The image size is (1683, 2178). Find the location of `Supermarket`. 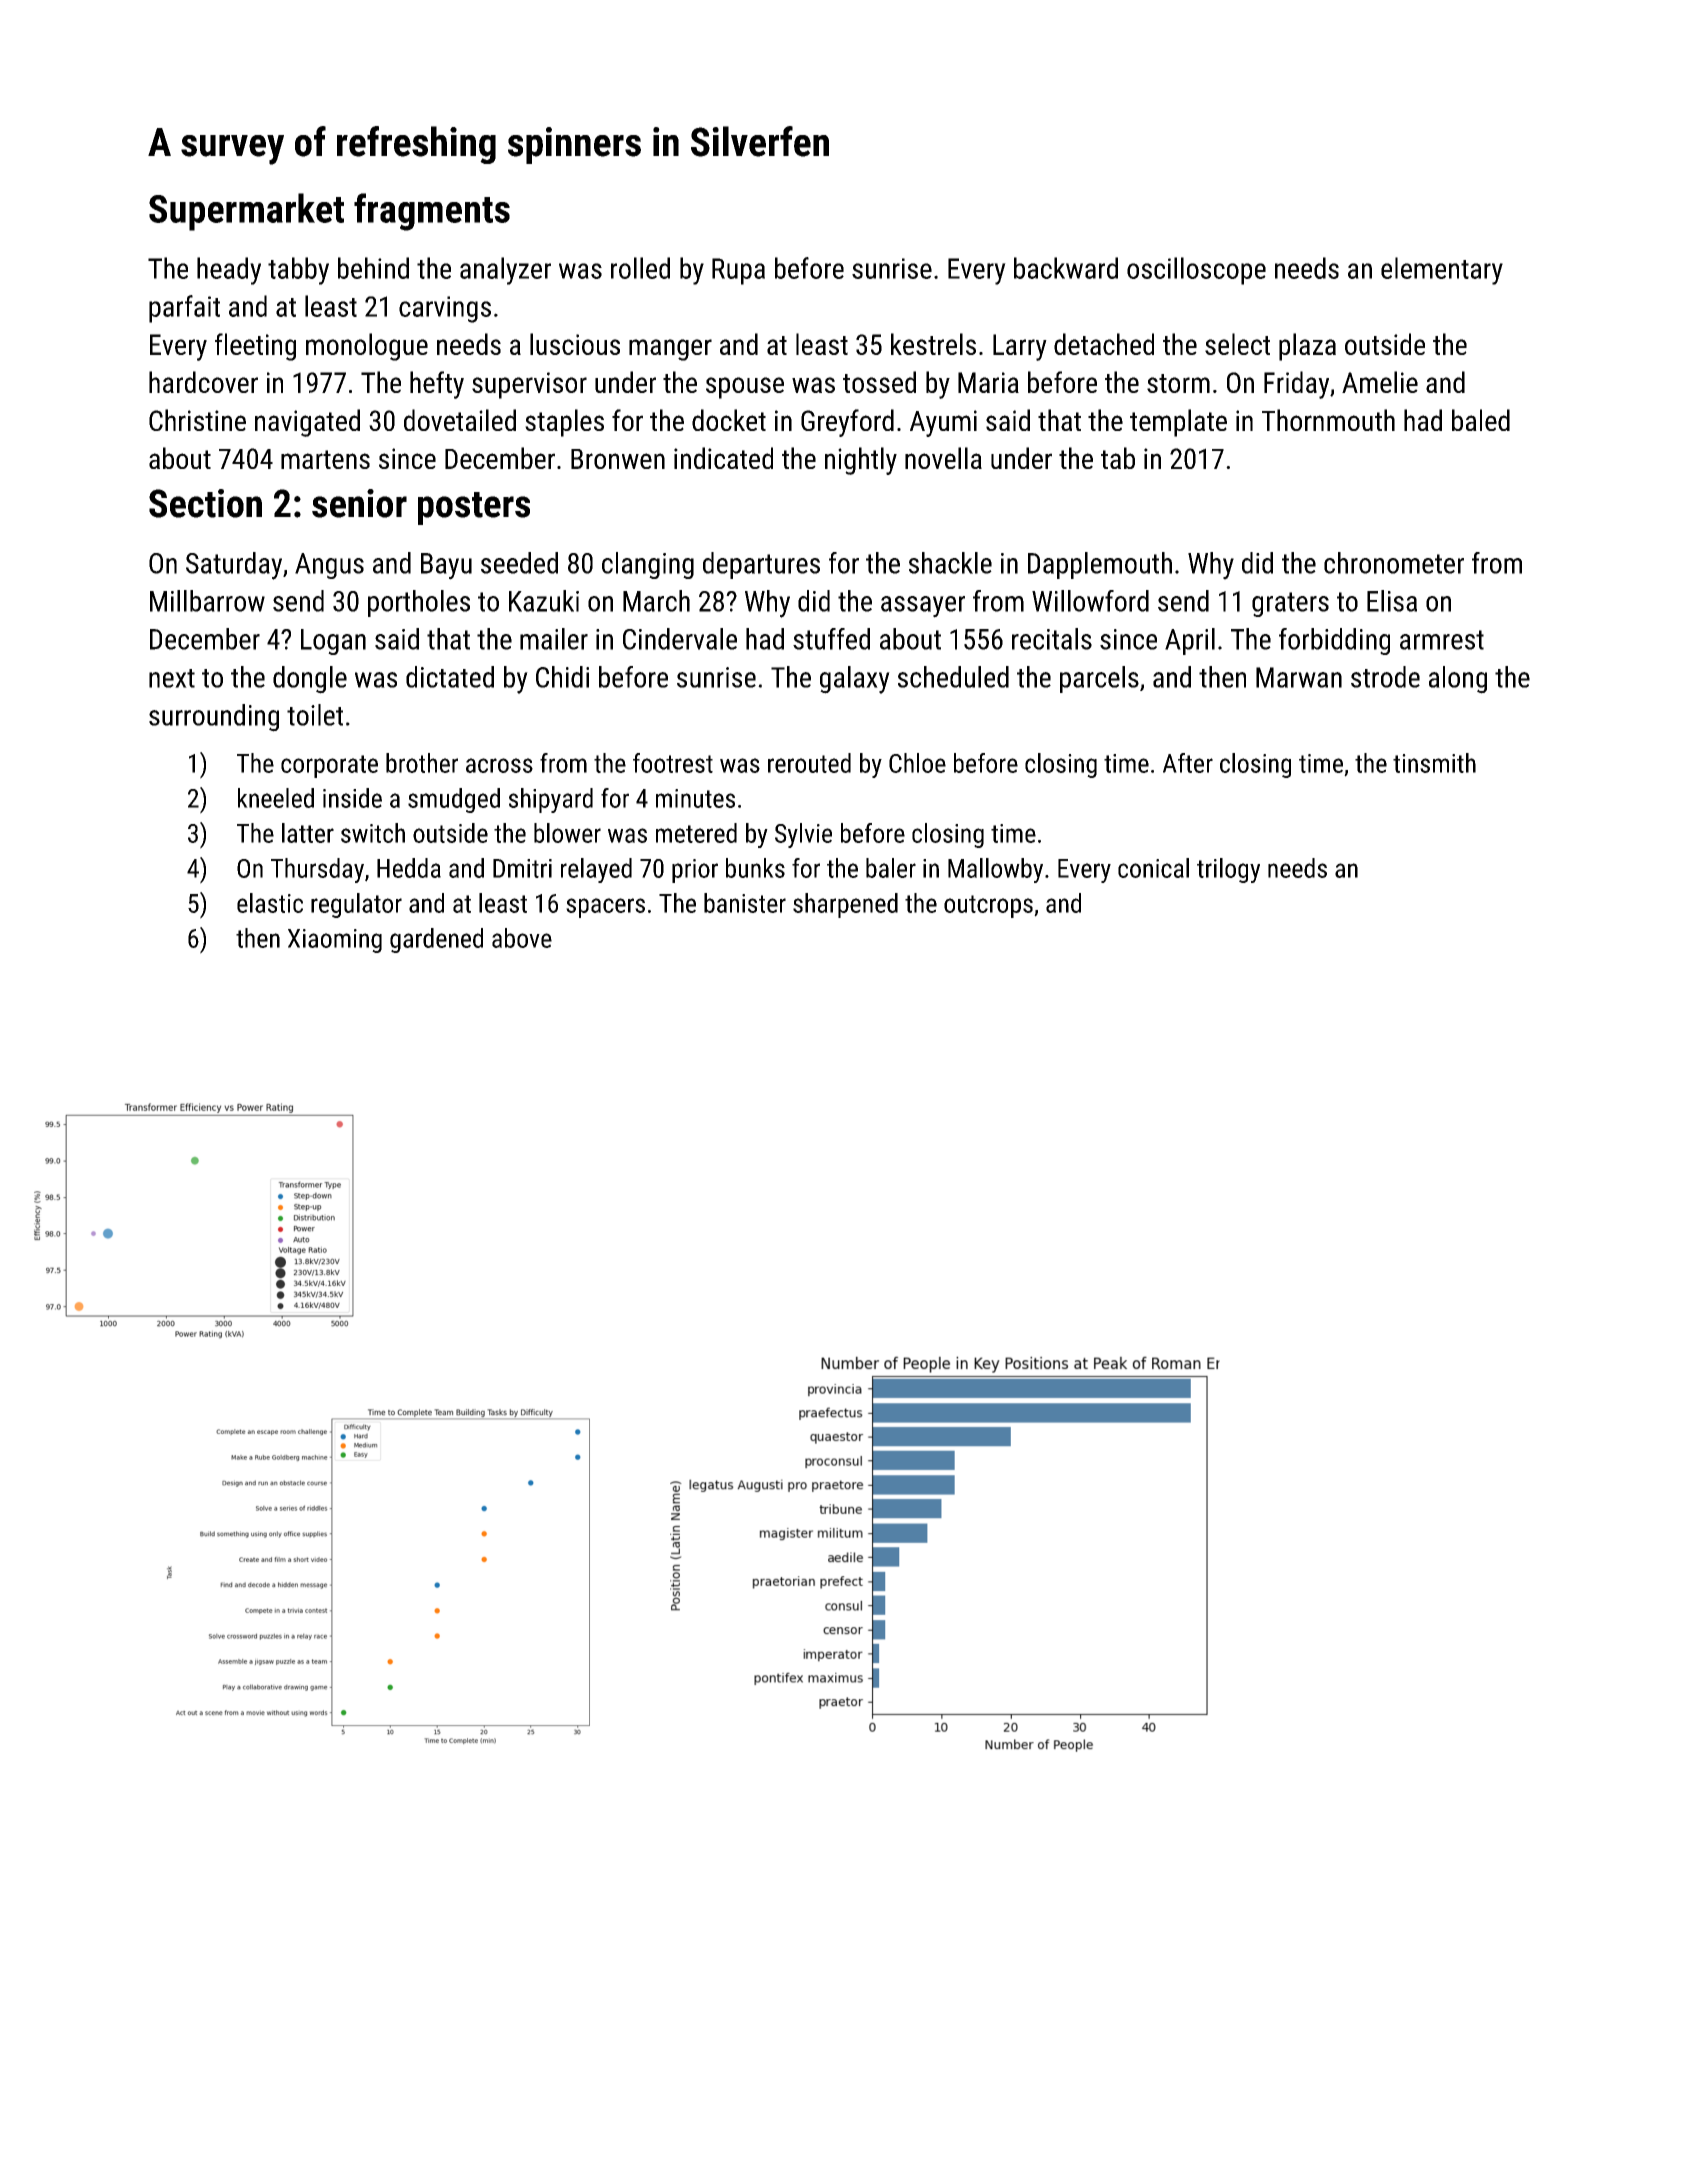

Supermarket is located at coordinates (246, 212).
